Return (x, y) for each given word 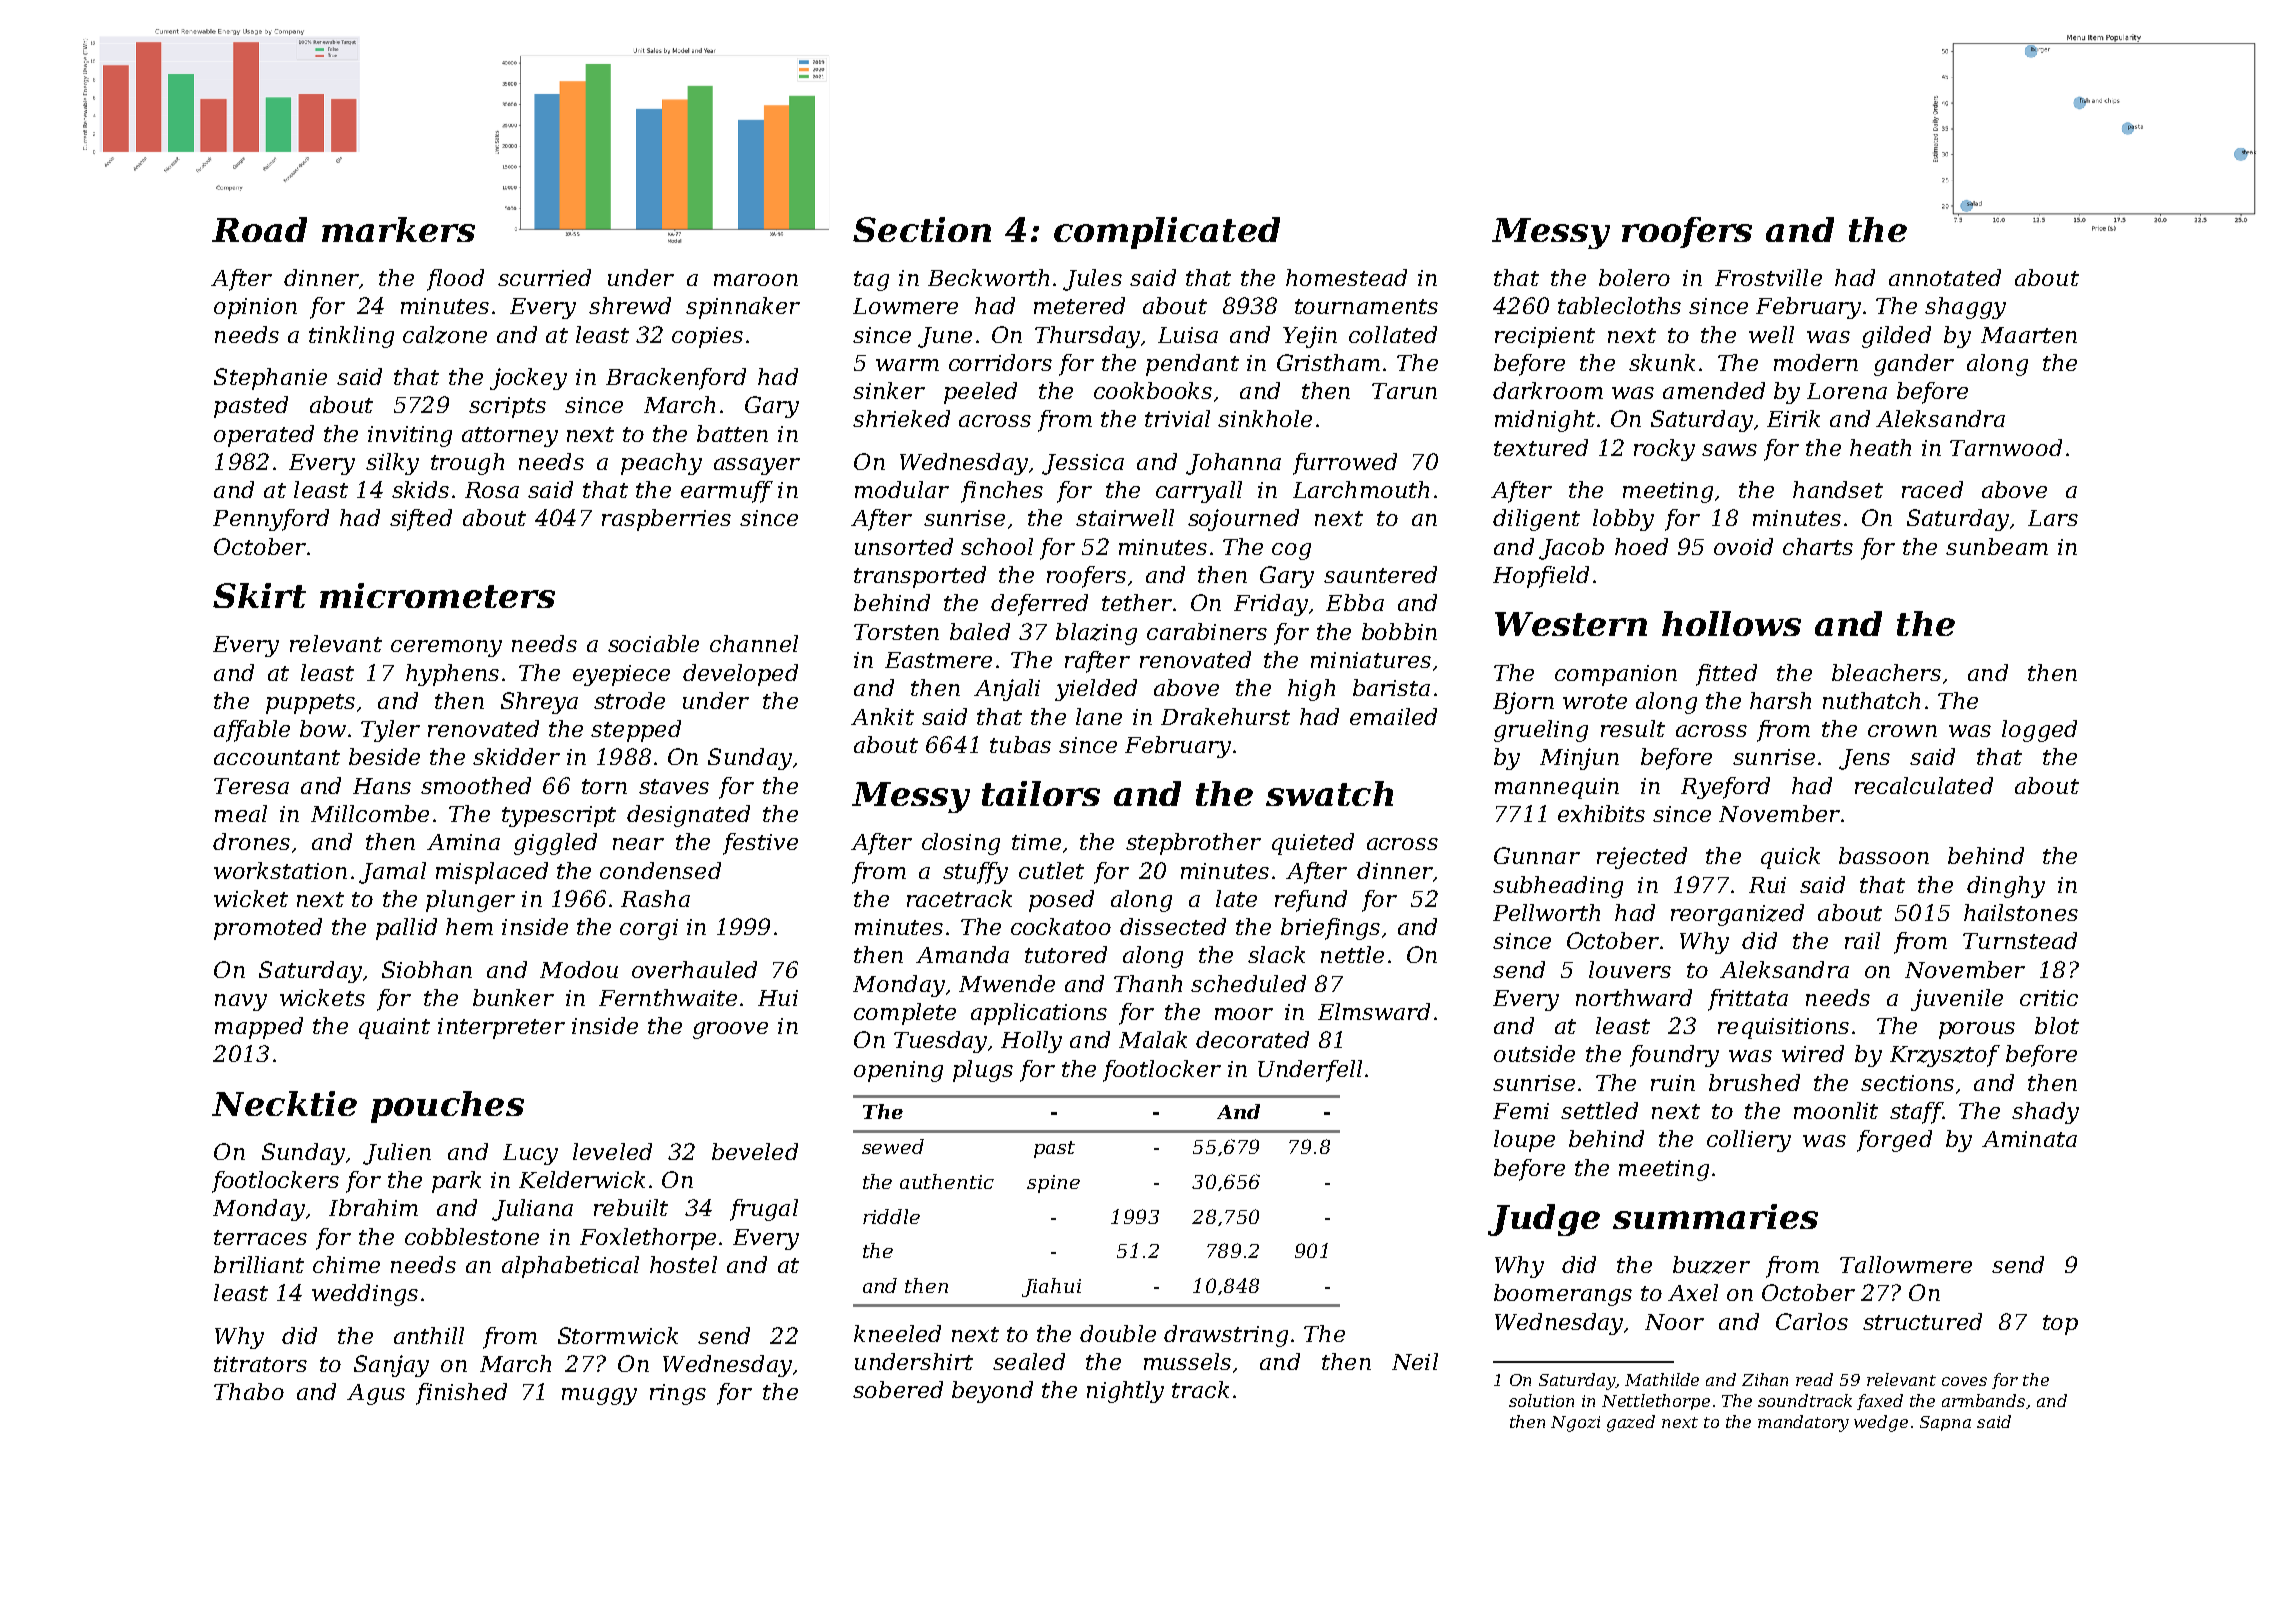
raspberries (666, 520)
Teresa (251, 786)
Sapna (1945, 1423)
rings (678, 1394)
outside (1534, 1053)
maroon (756, 280)
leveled (612, 1151)
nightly (1125, 1392)
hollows (1731, 623)
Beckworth (988, 277)
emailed (1393, 716)
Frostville (1768, 277)
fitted (1726, 675)
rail (1862, 940)
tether (1137, 602)
